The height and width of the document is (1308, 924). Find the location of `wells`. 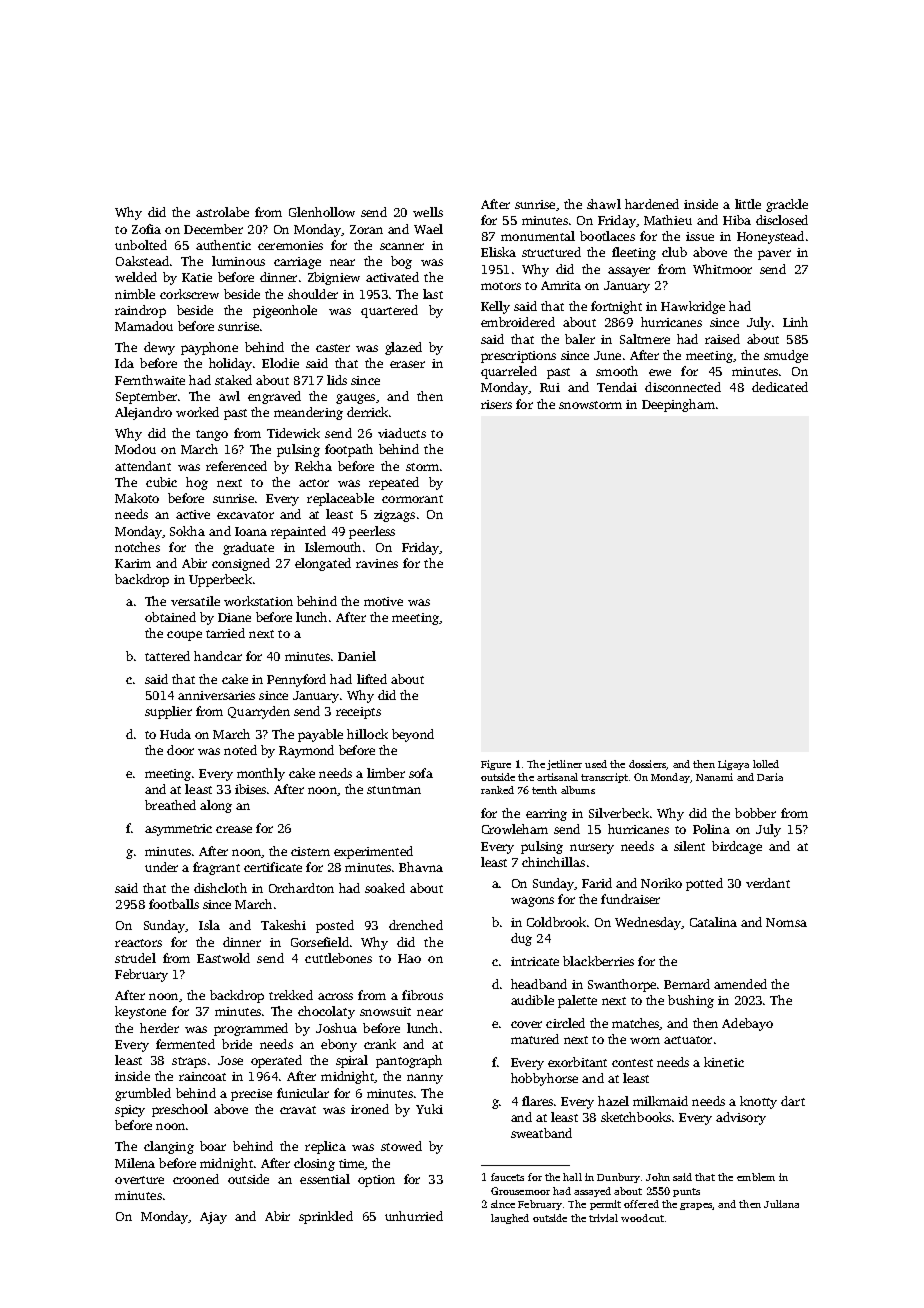

wells is located at coordinates (428, 212).
